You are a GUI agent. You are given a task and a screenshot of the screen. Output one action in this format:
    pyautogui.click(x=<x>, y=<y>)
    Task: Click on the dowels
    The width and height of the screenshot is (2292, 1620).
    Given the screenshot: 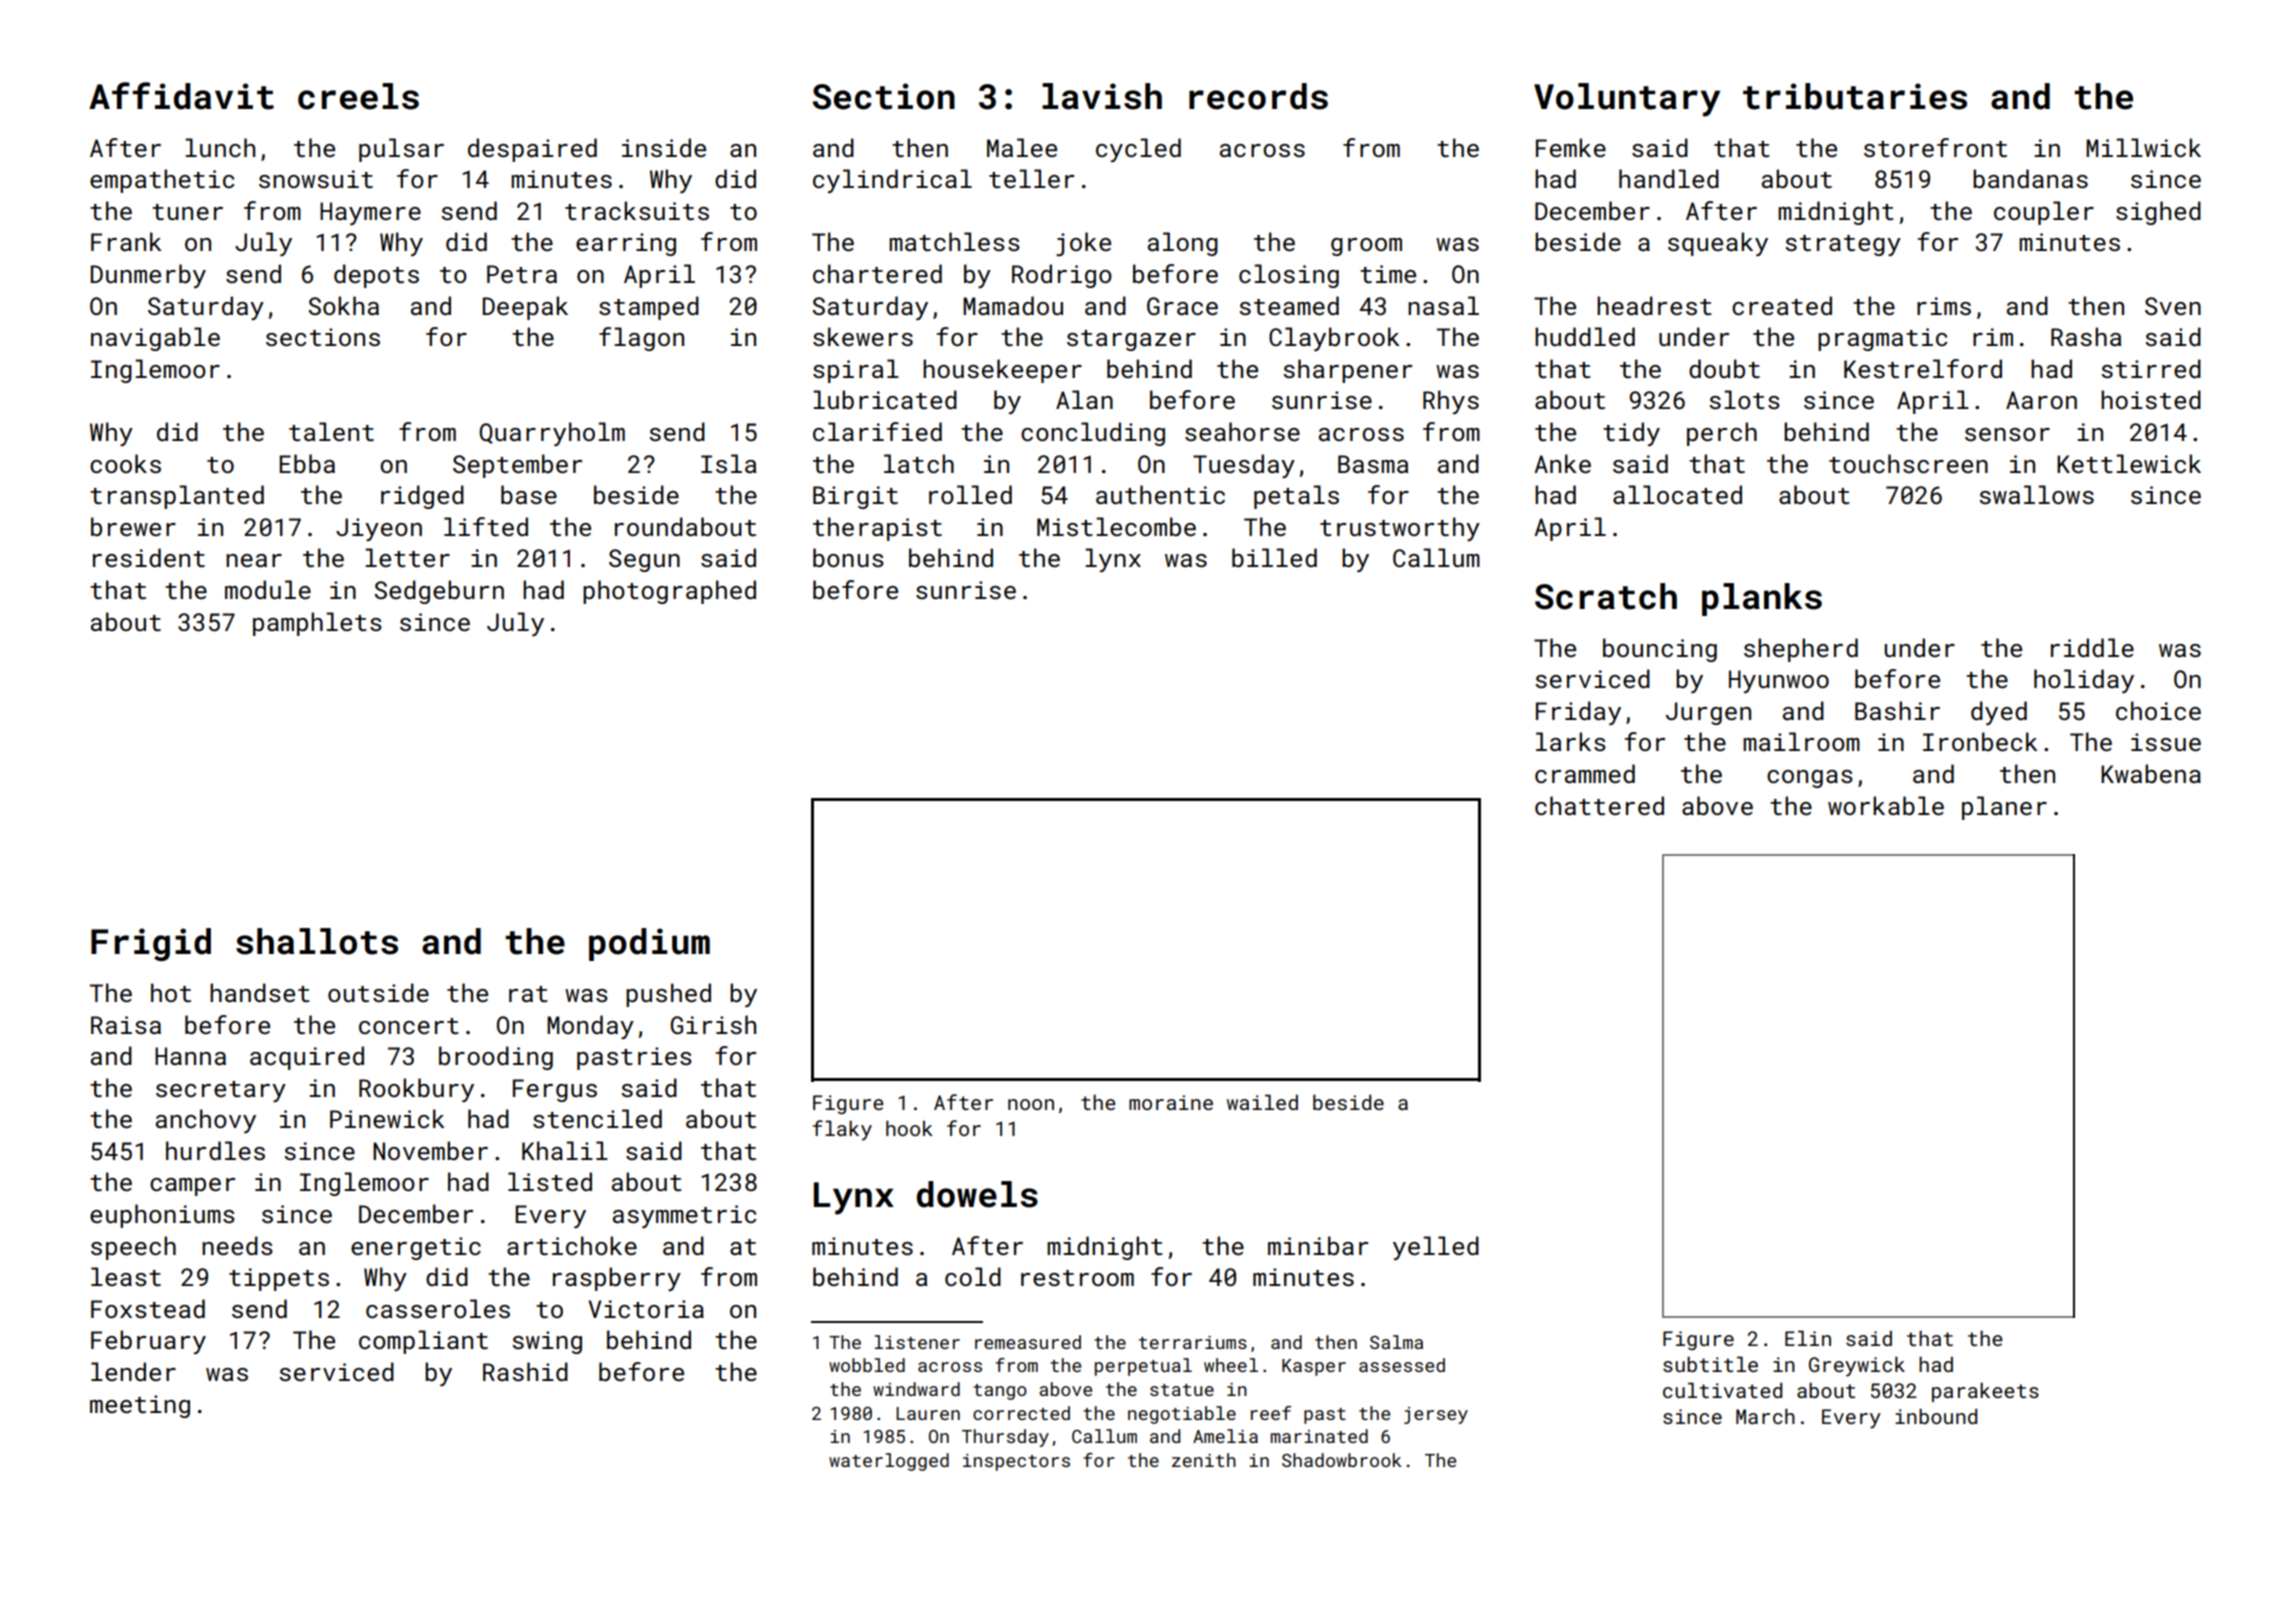 What is the action you would take?
    pyautogui.click(x=977, y=1194)
